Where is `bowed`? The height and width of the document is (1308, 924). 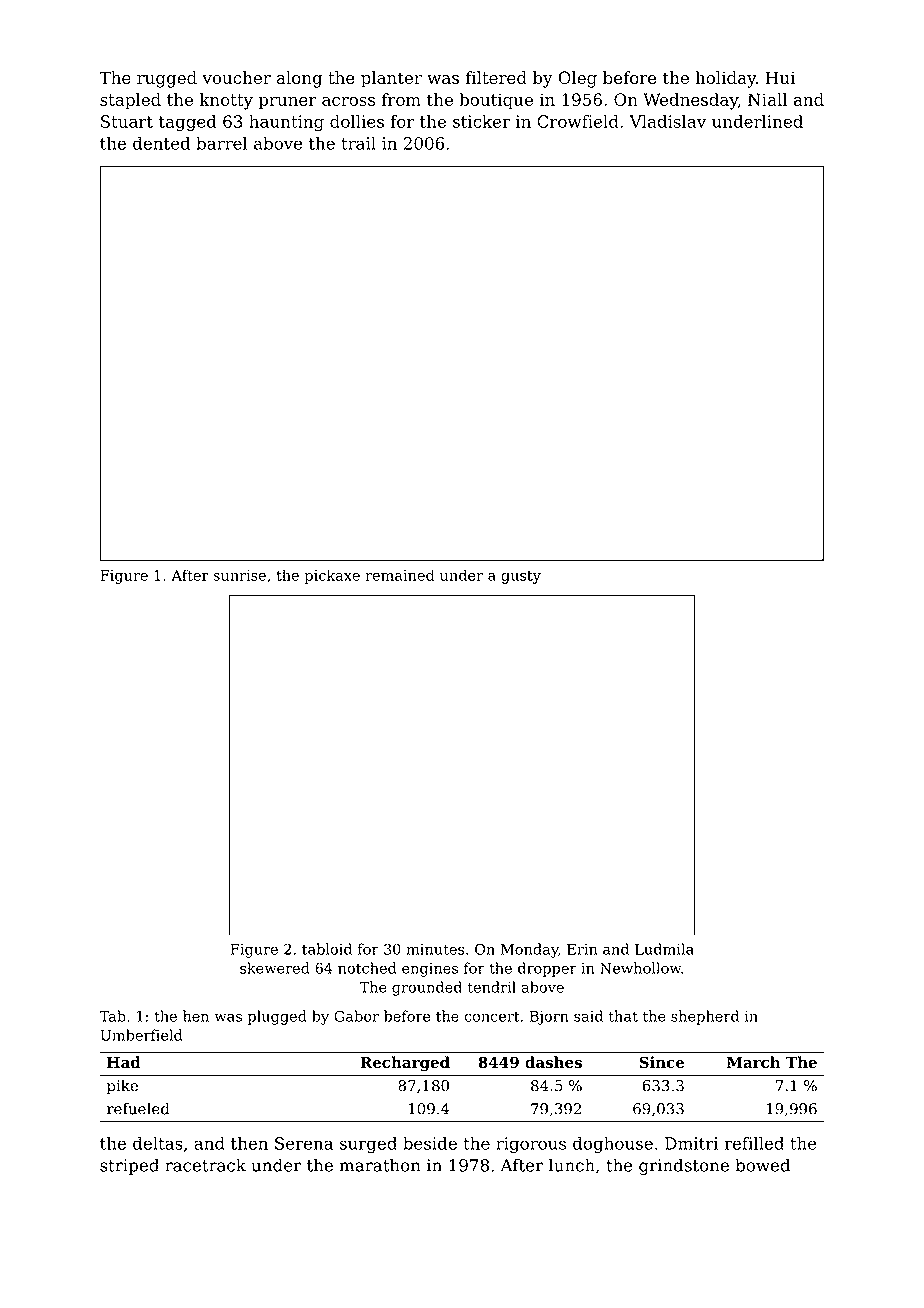 bowed is located at coordinates (762, 1165).
